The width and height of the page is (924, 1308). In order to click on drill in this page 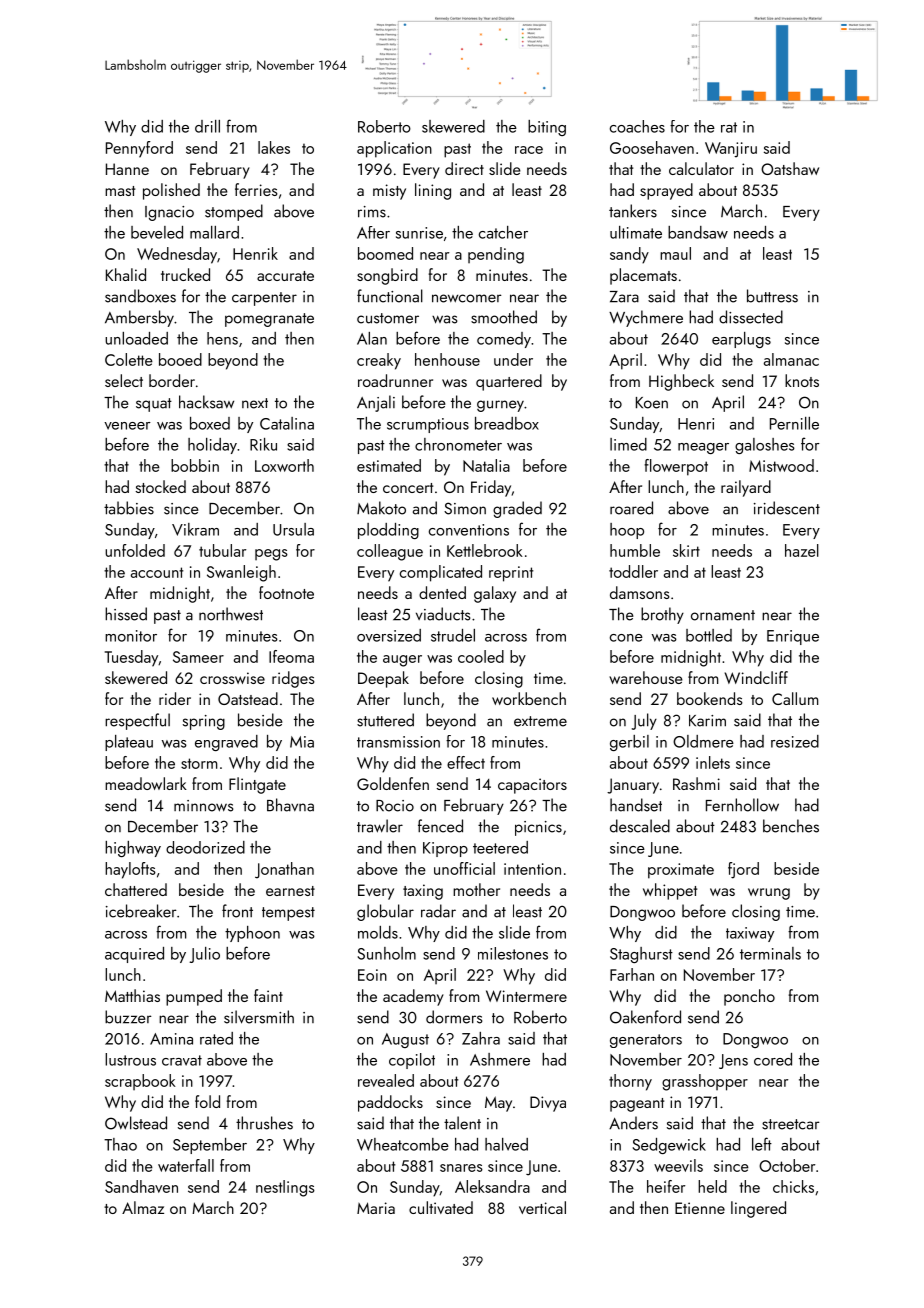, I will do `click(207, 126)`.
